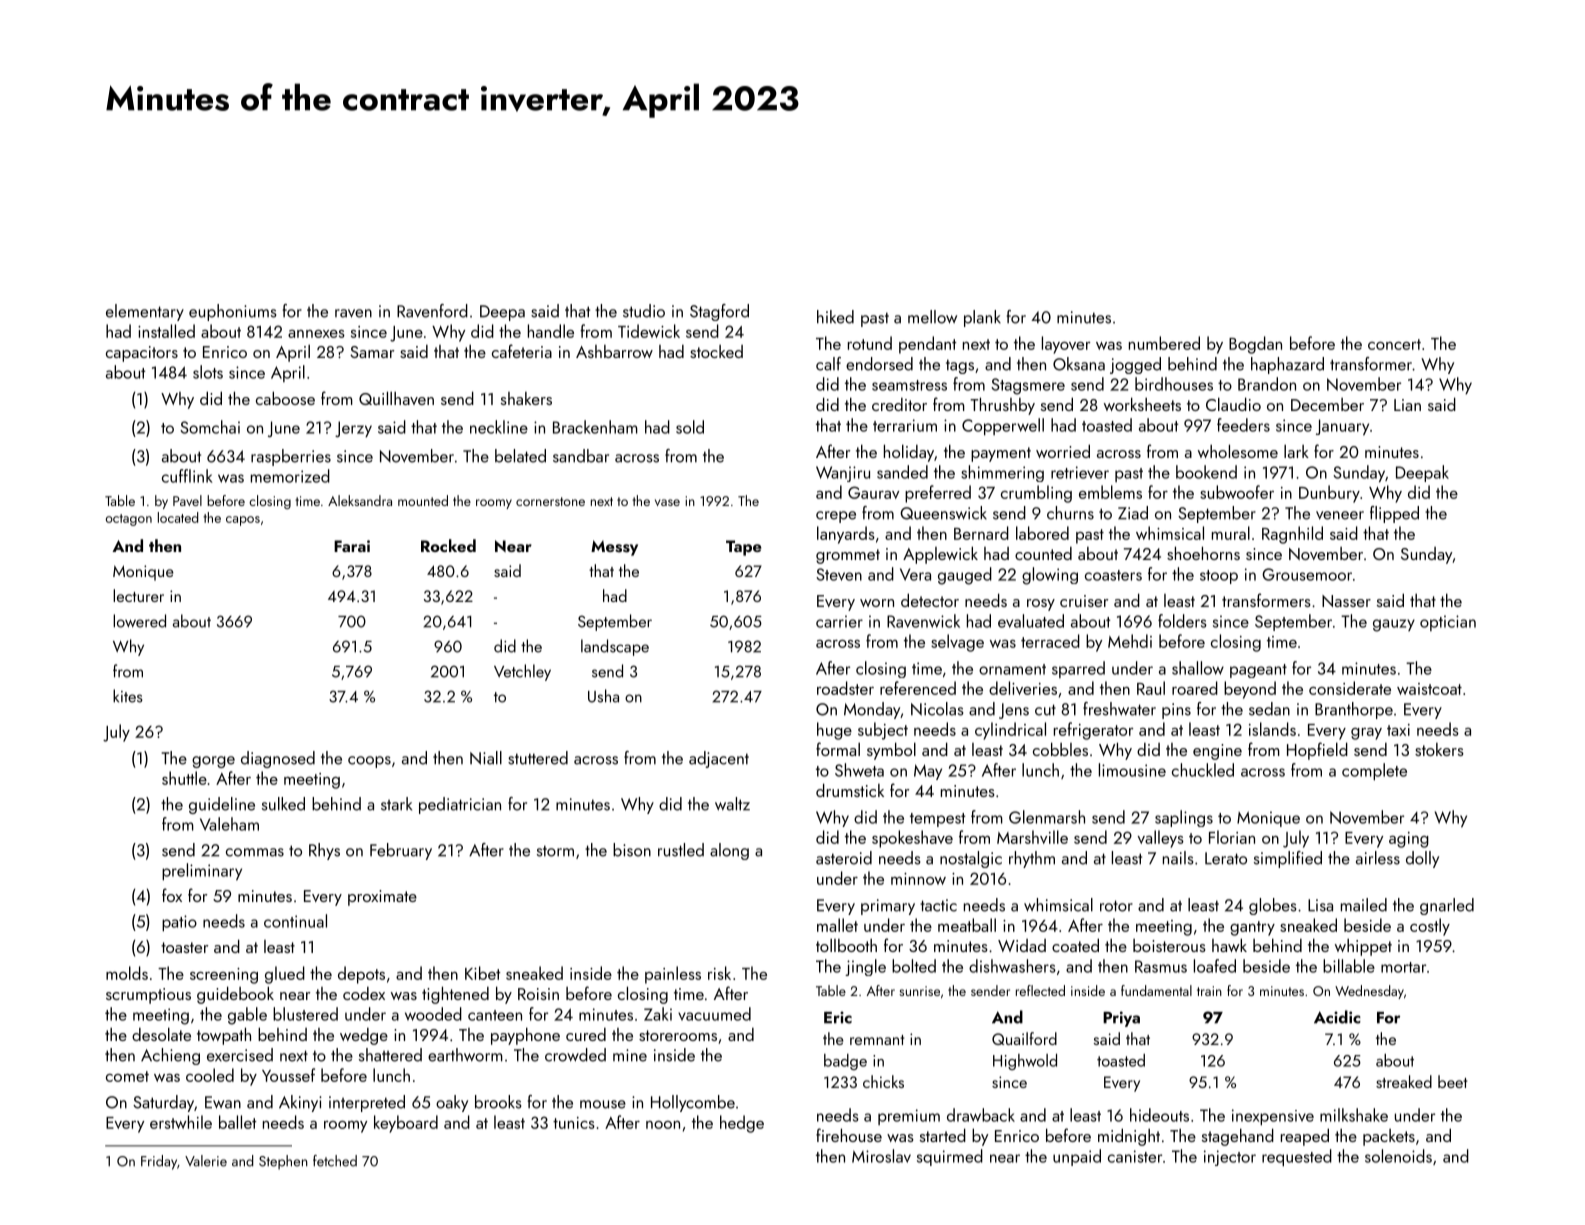  What do you see at coordinates (1430, 927) in the screenshot?
I see `costly` at bounding box center [1430, 927].
